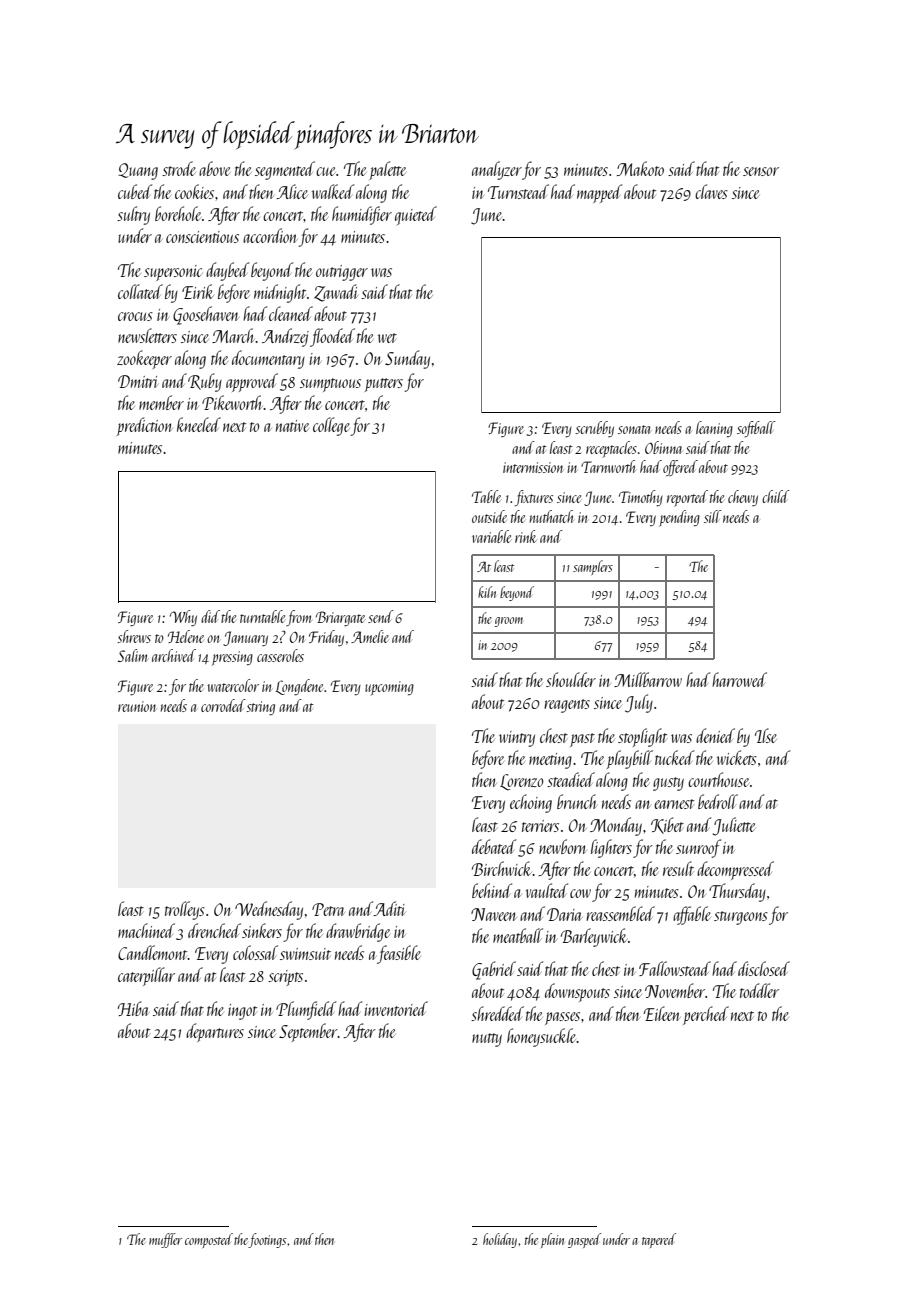  What do you see at coordinates (659, 1240) in the page?
I see `tapered` at bounding box center [659, 1240].
